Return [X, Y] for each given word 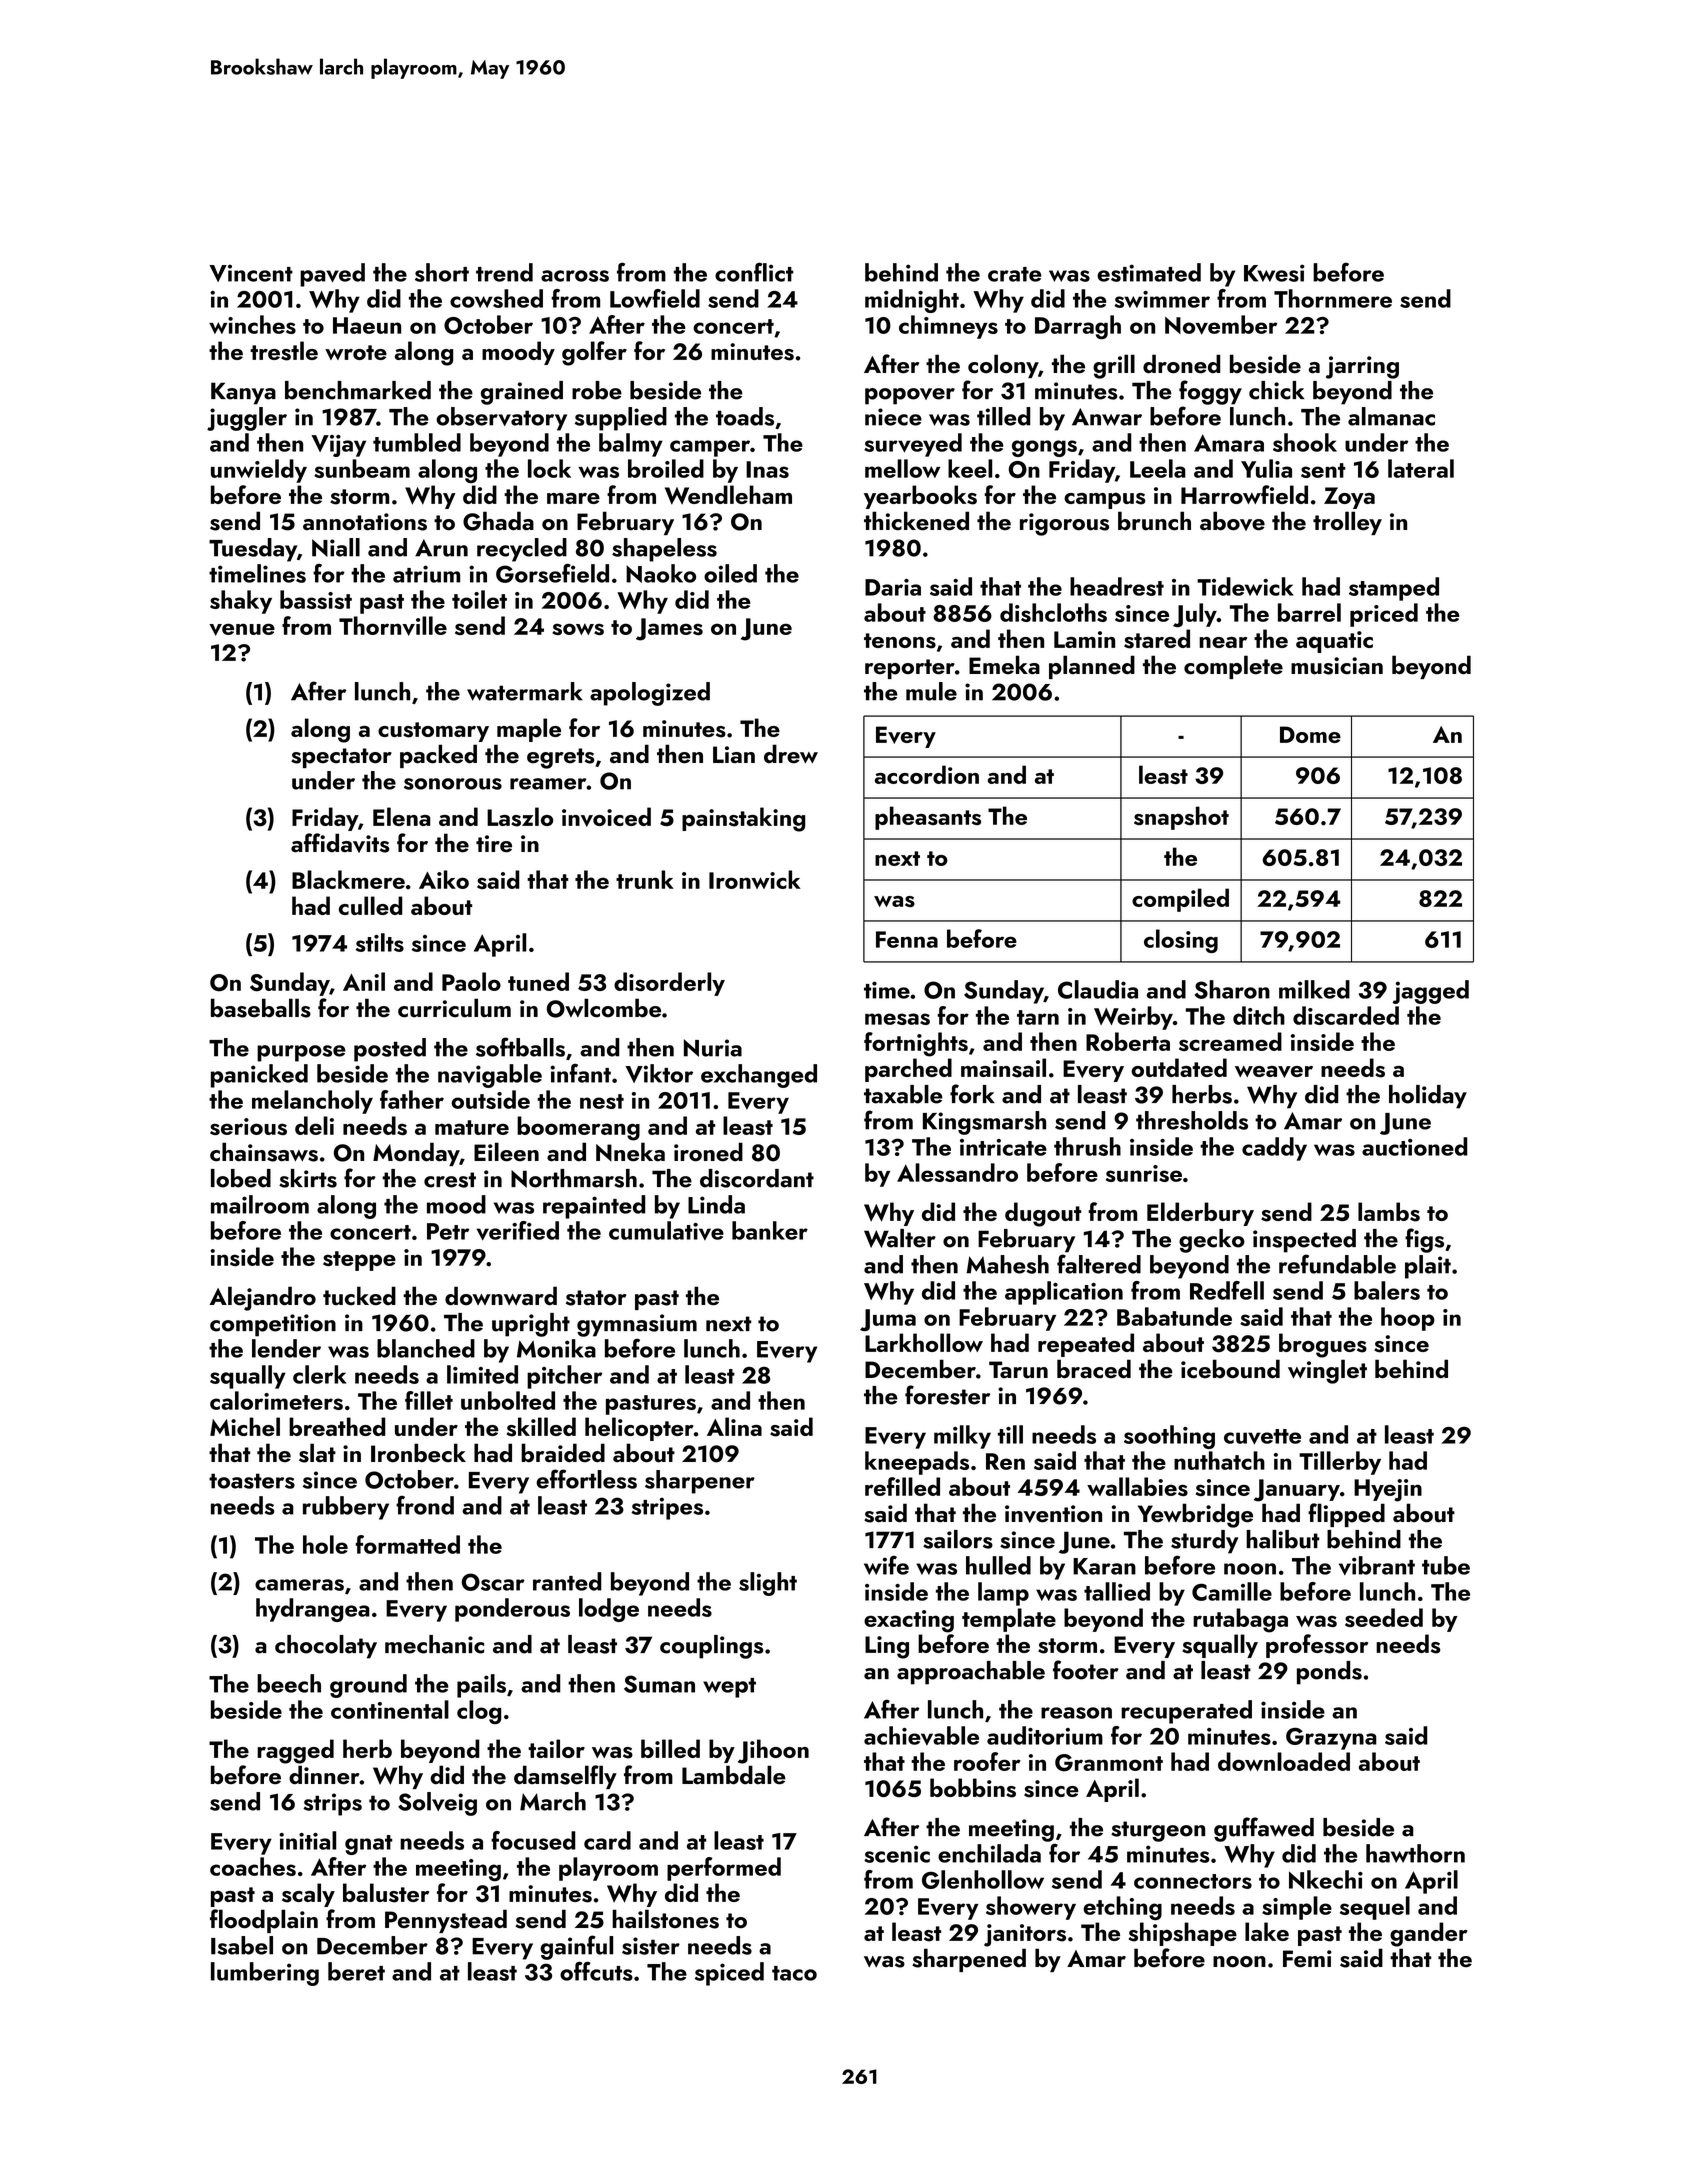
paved [332, 275]
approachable [971, 1673]
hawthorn [1415, 1853]
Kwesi [1274, 273]
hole [325, 1544]
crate [1015, 274]
